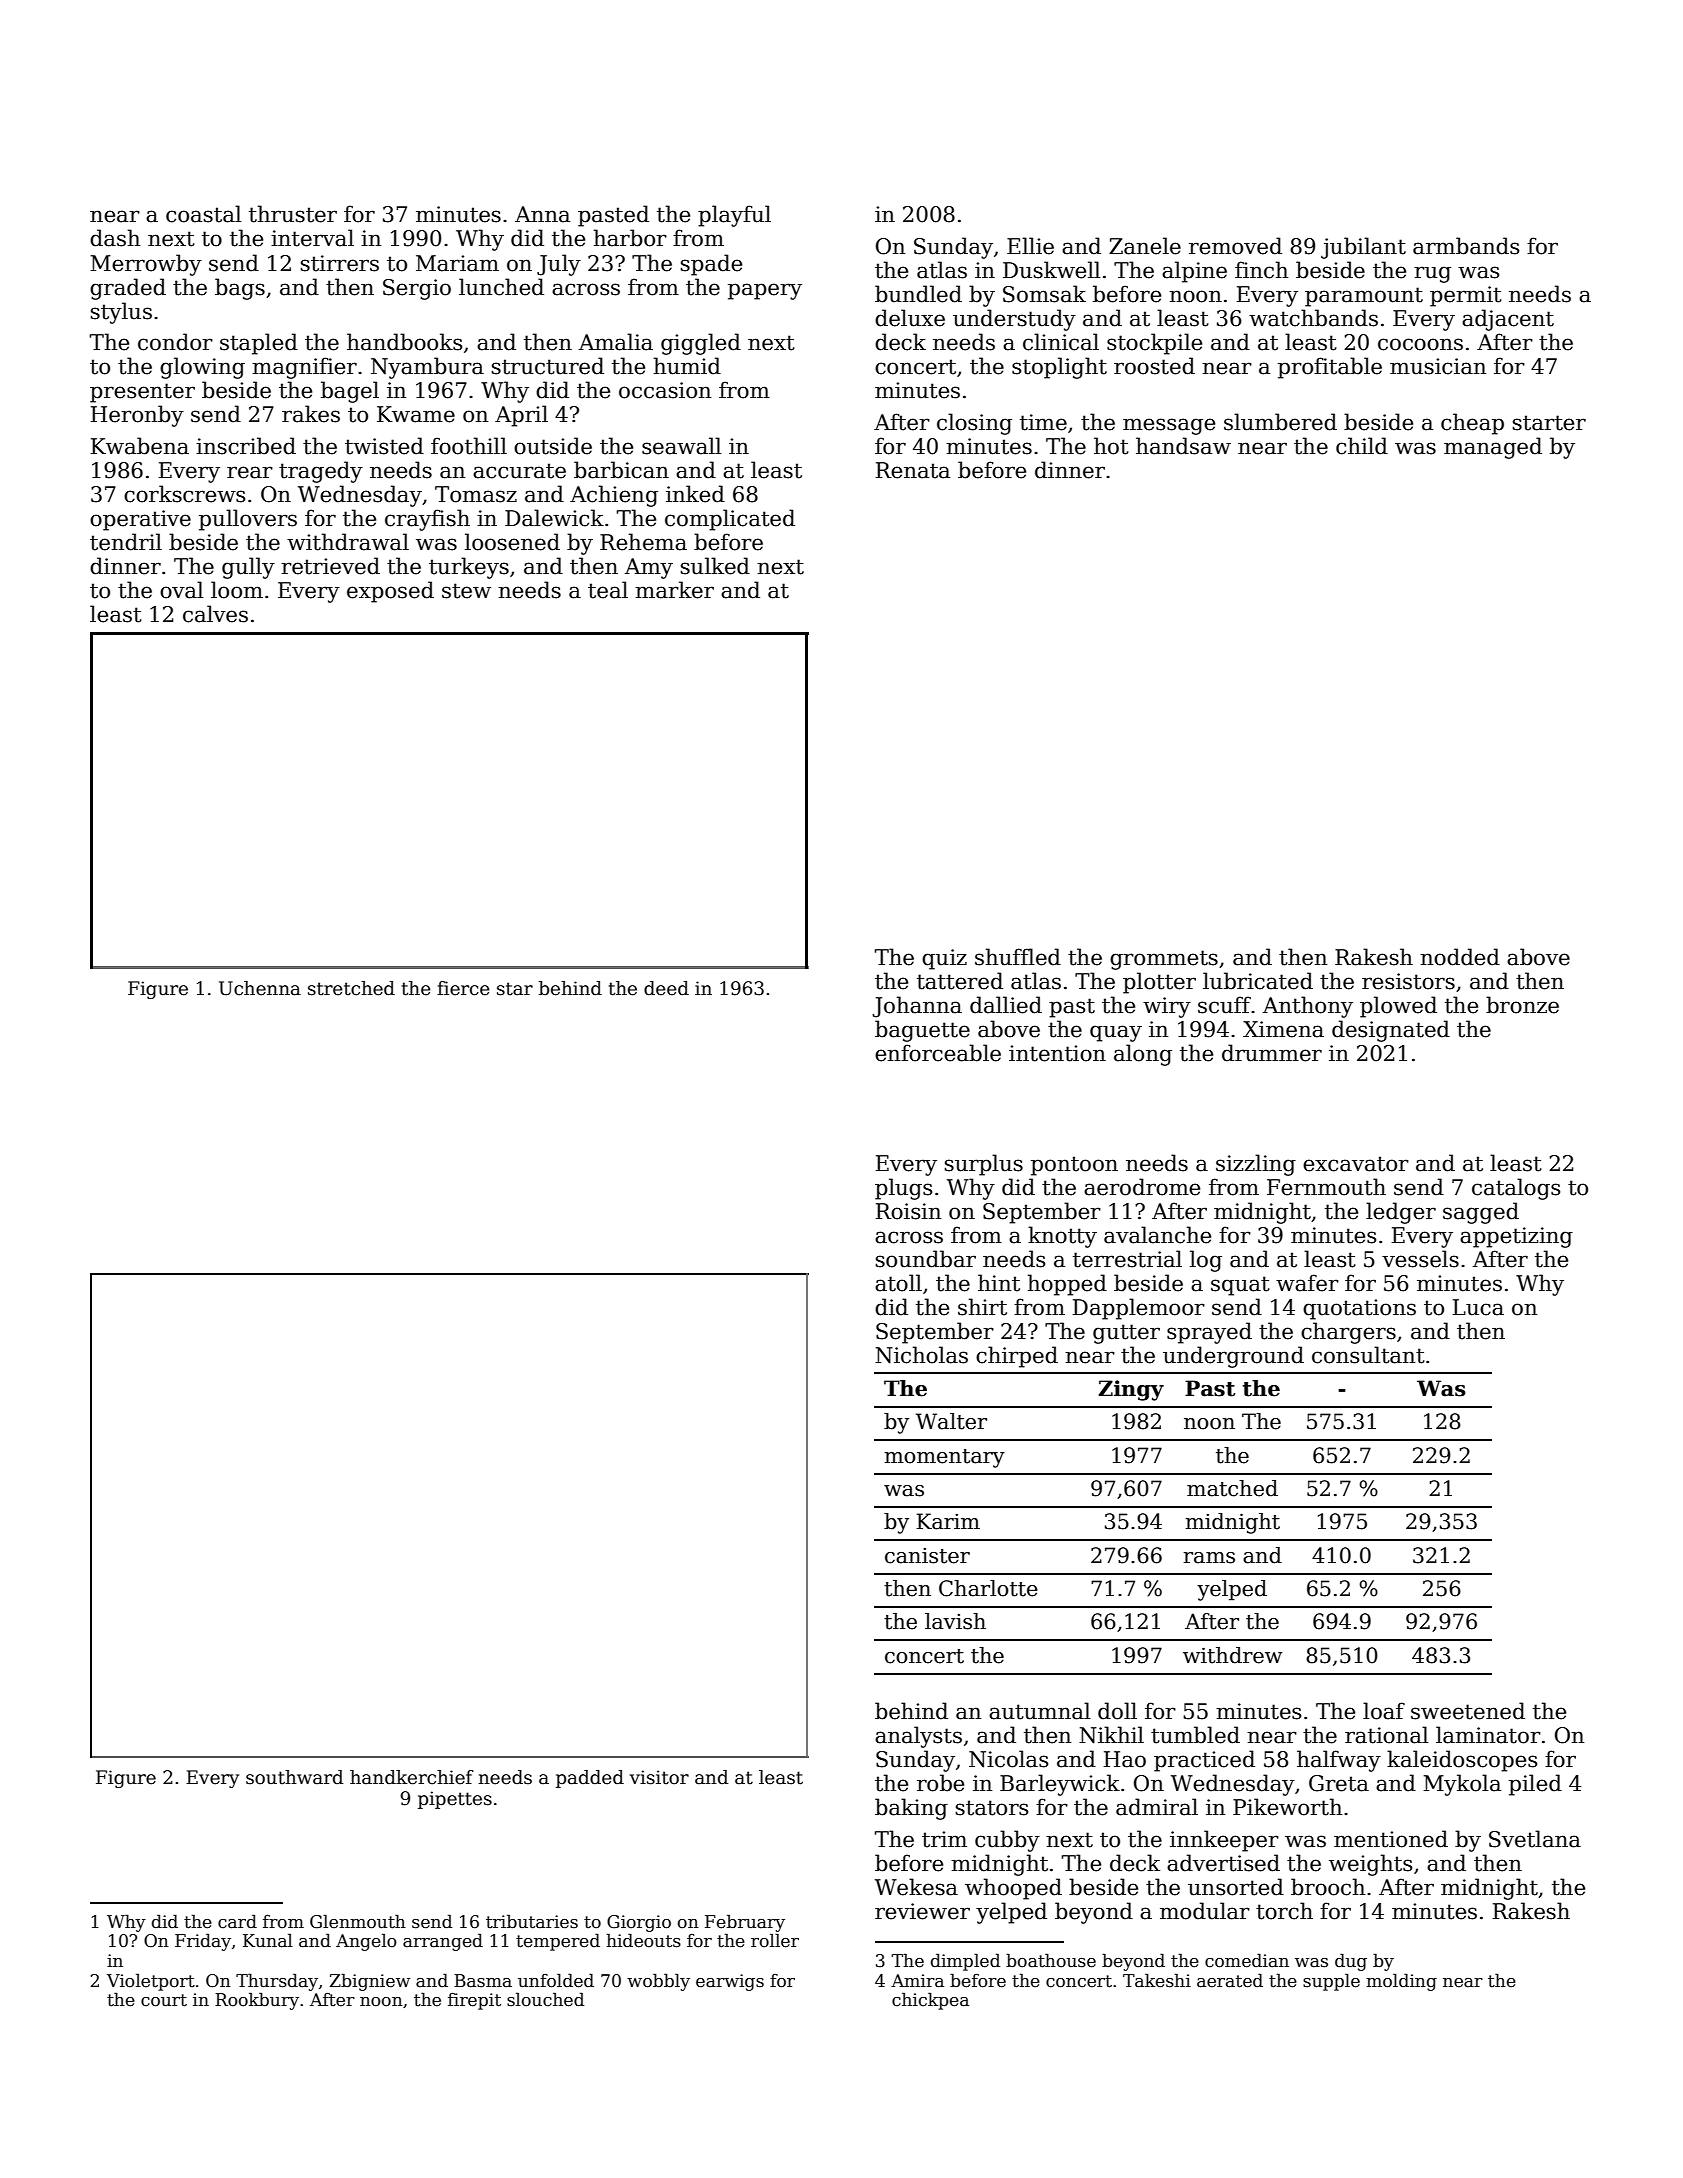  What do you see at coordinates (1401, 1982) in the document?
I see `molding` at bounding box center [1401, 1982].
